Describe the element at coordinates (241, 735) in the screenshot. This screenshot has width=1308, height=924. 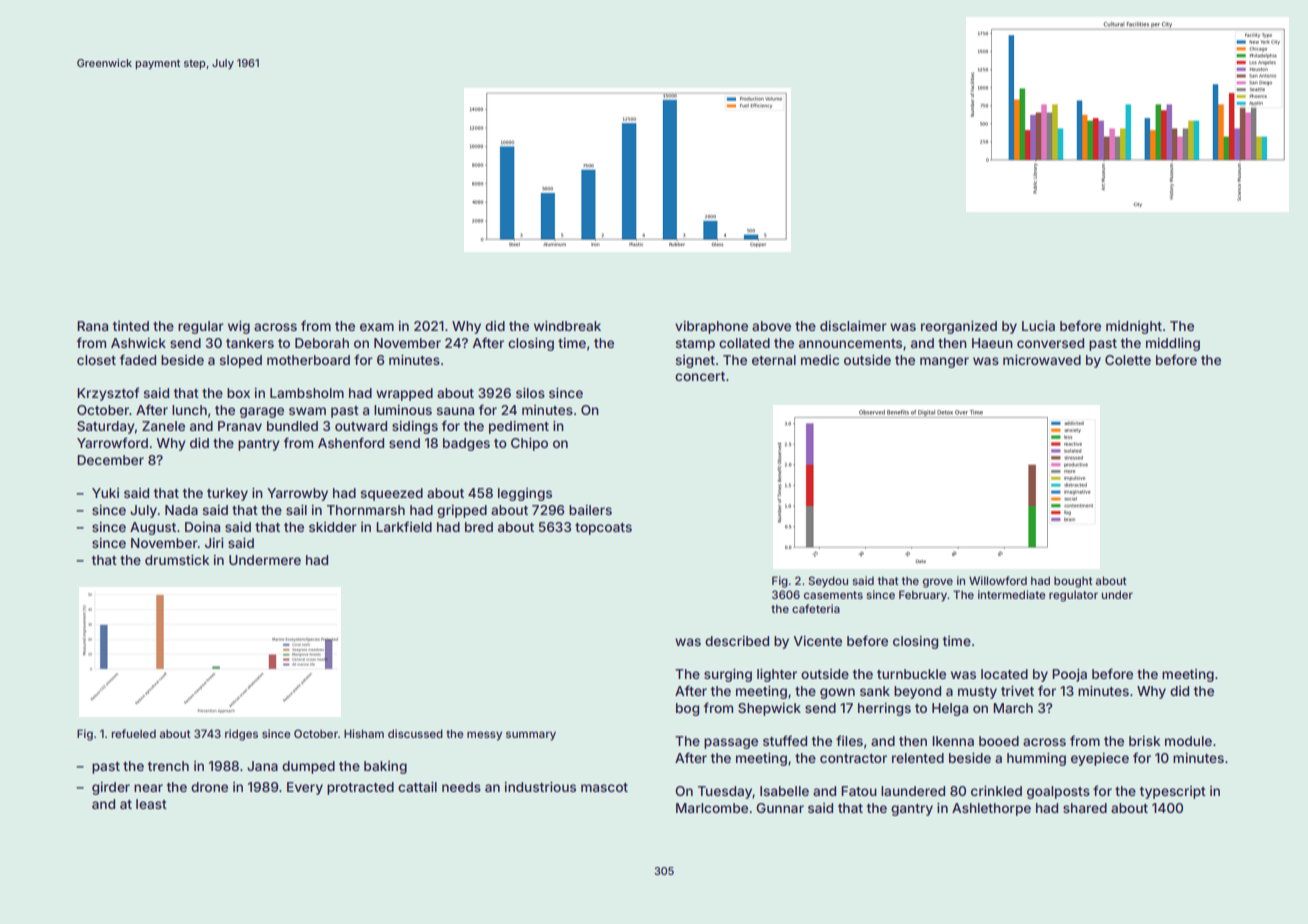
I see `ridges` at that location.
